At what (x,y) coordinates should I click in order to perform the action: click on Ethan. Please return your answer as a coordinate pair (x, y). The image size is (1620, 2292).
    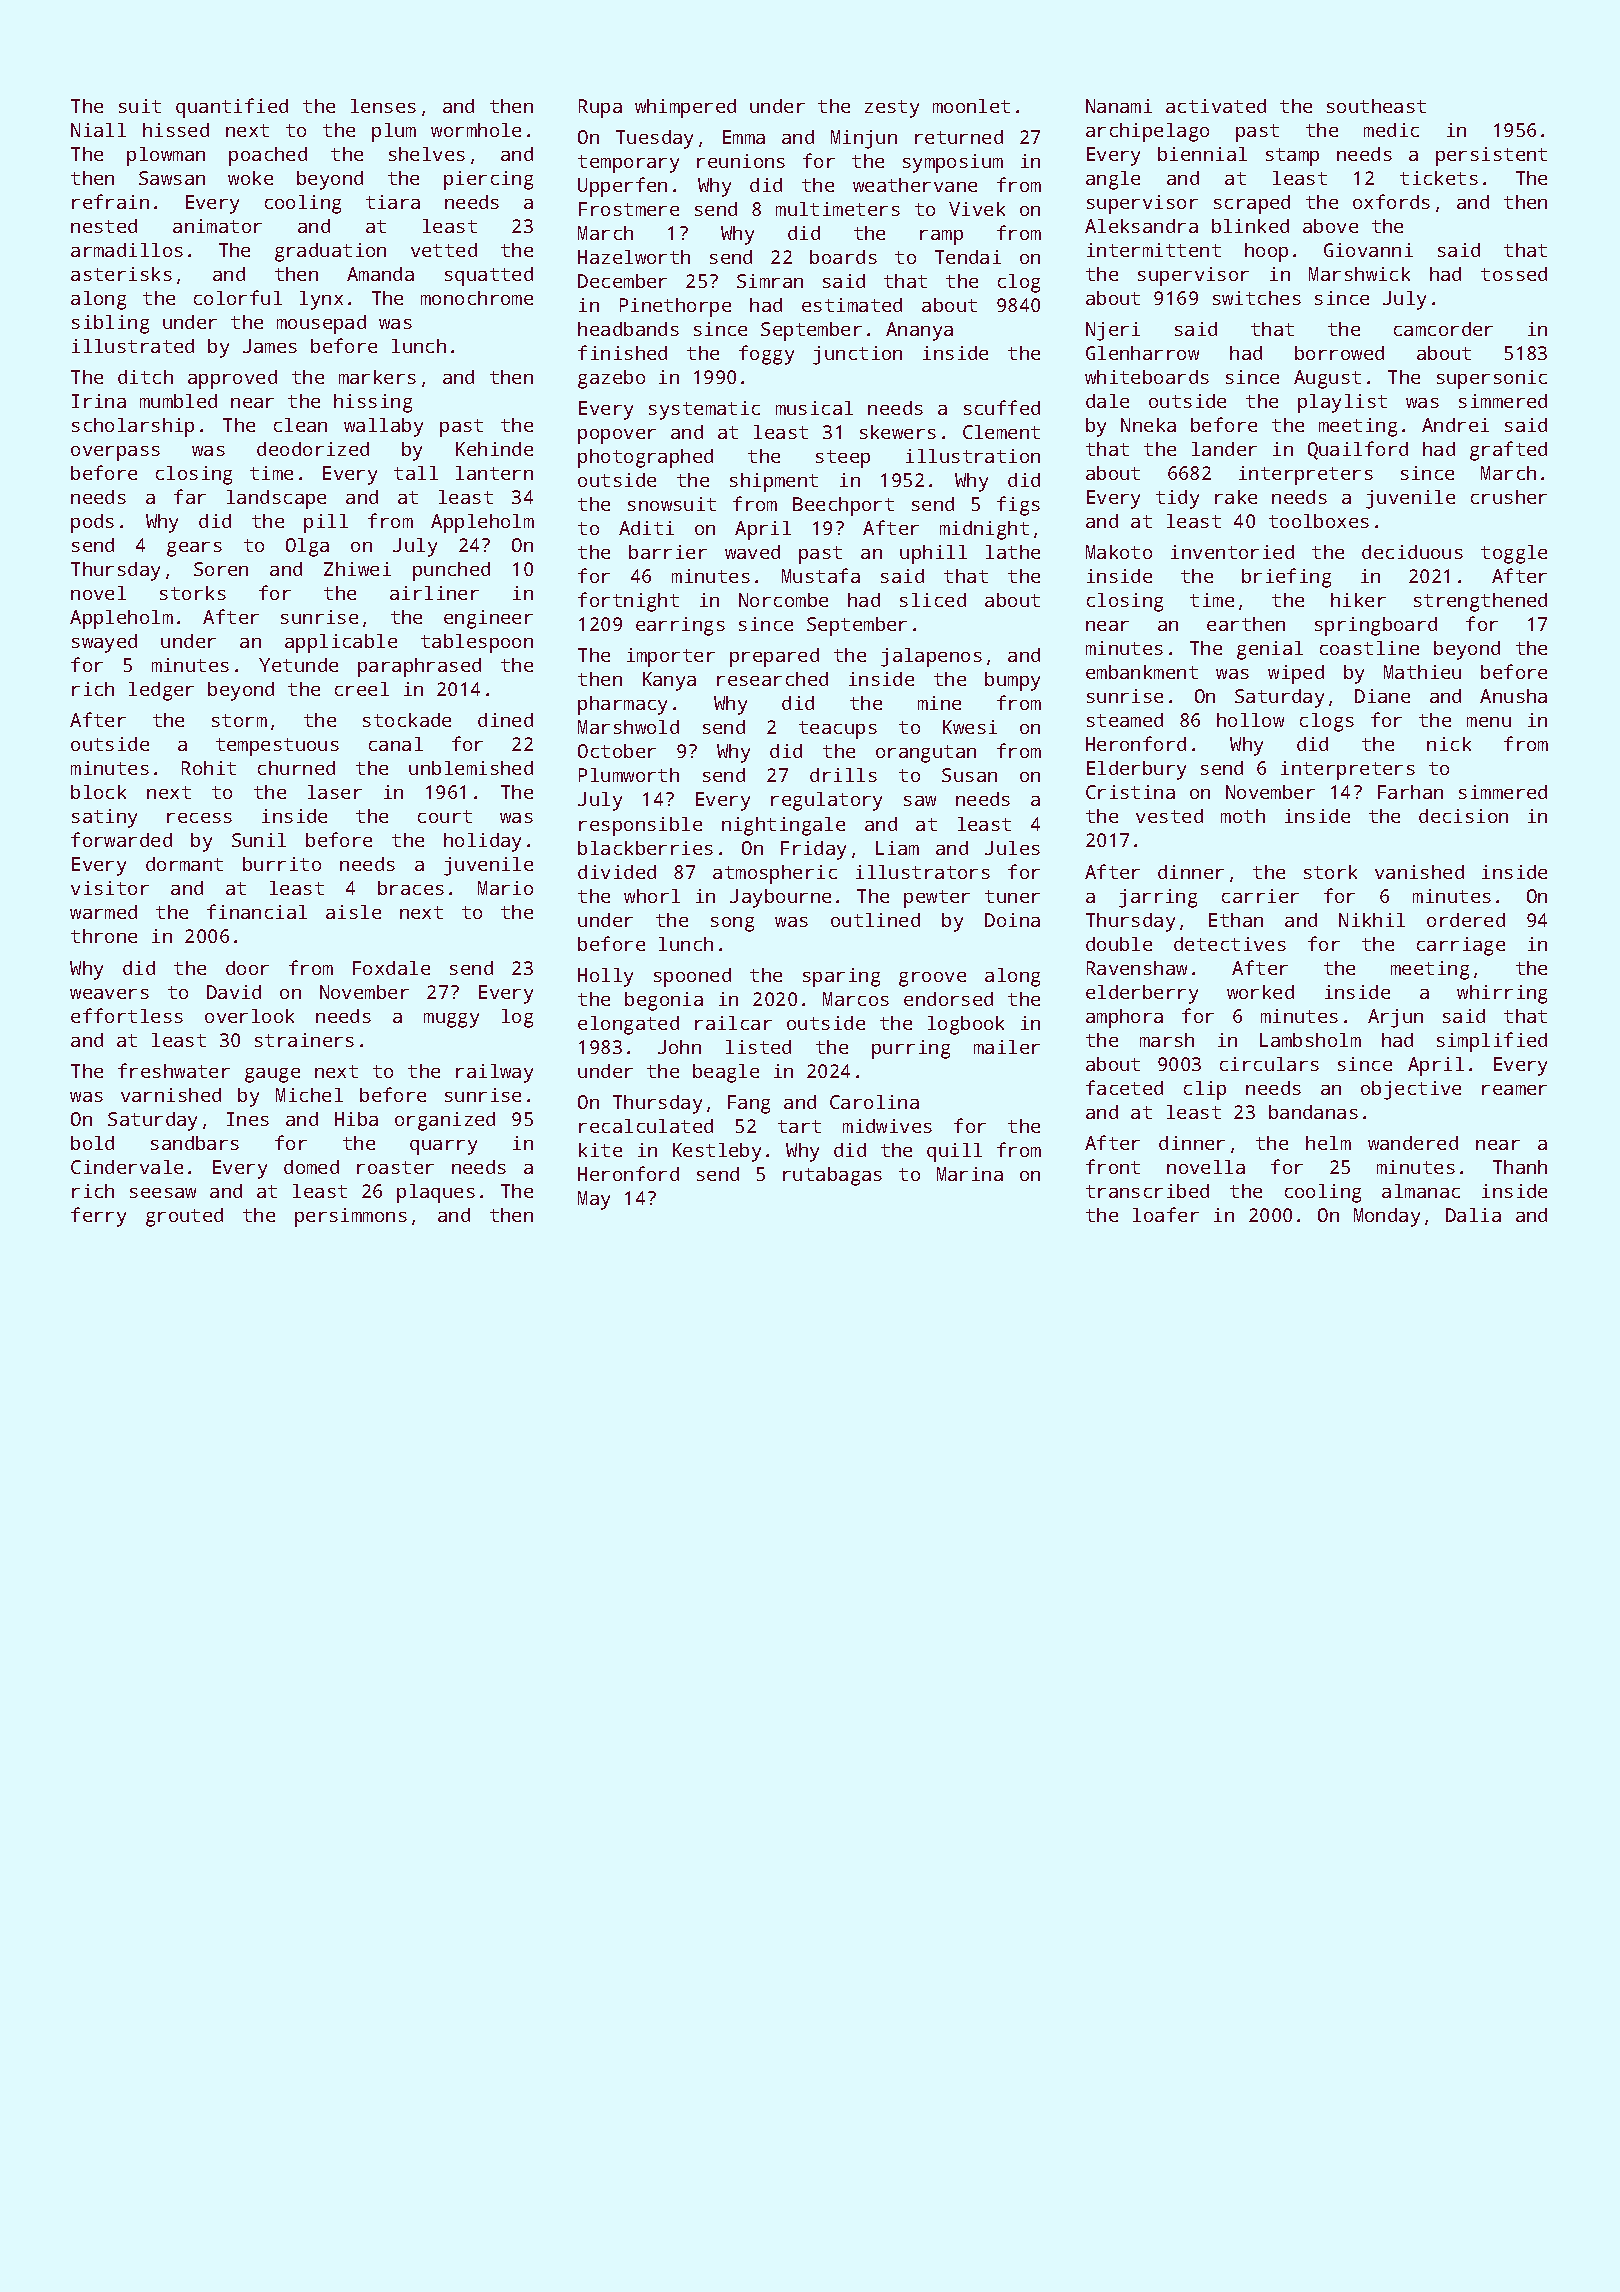
    Looking at the image, I should click on (1236, 920).
